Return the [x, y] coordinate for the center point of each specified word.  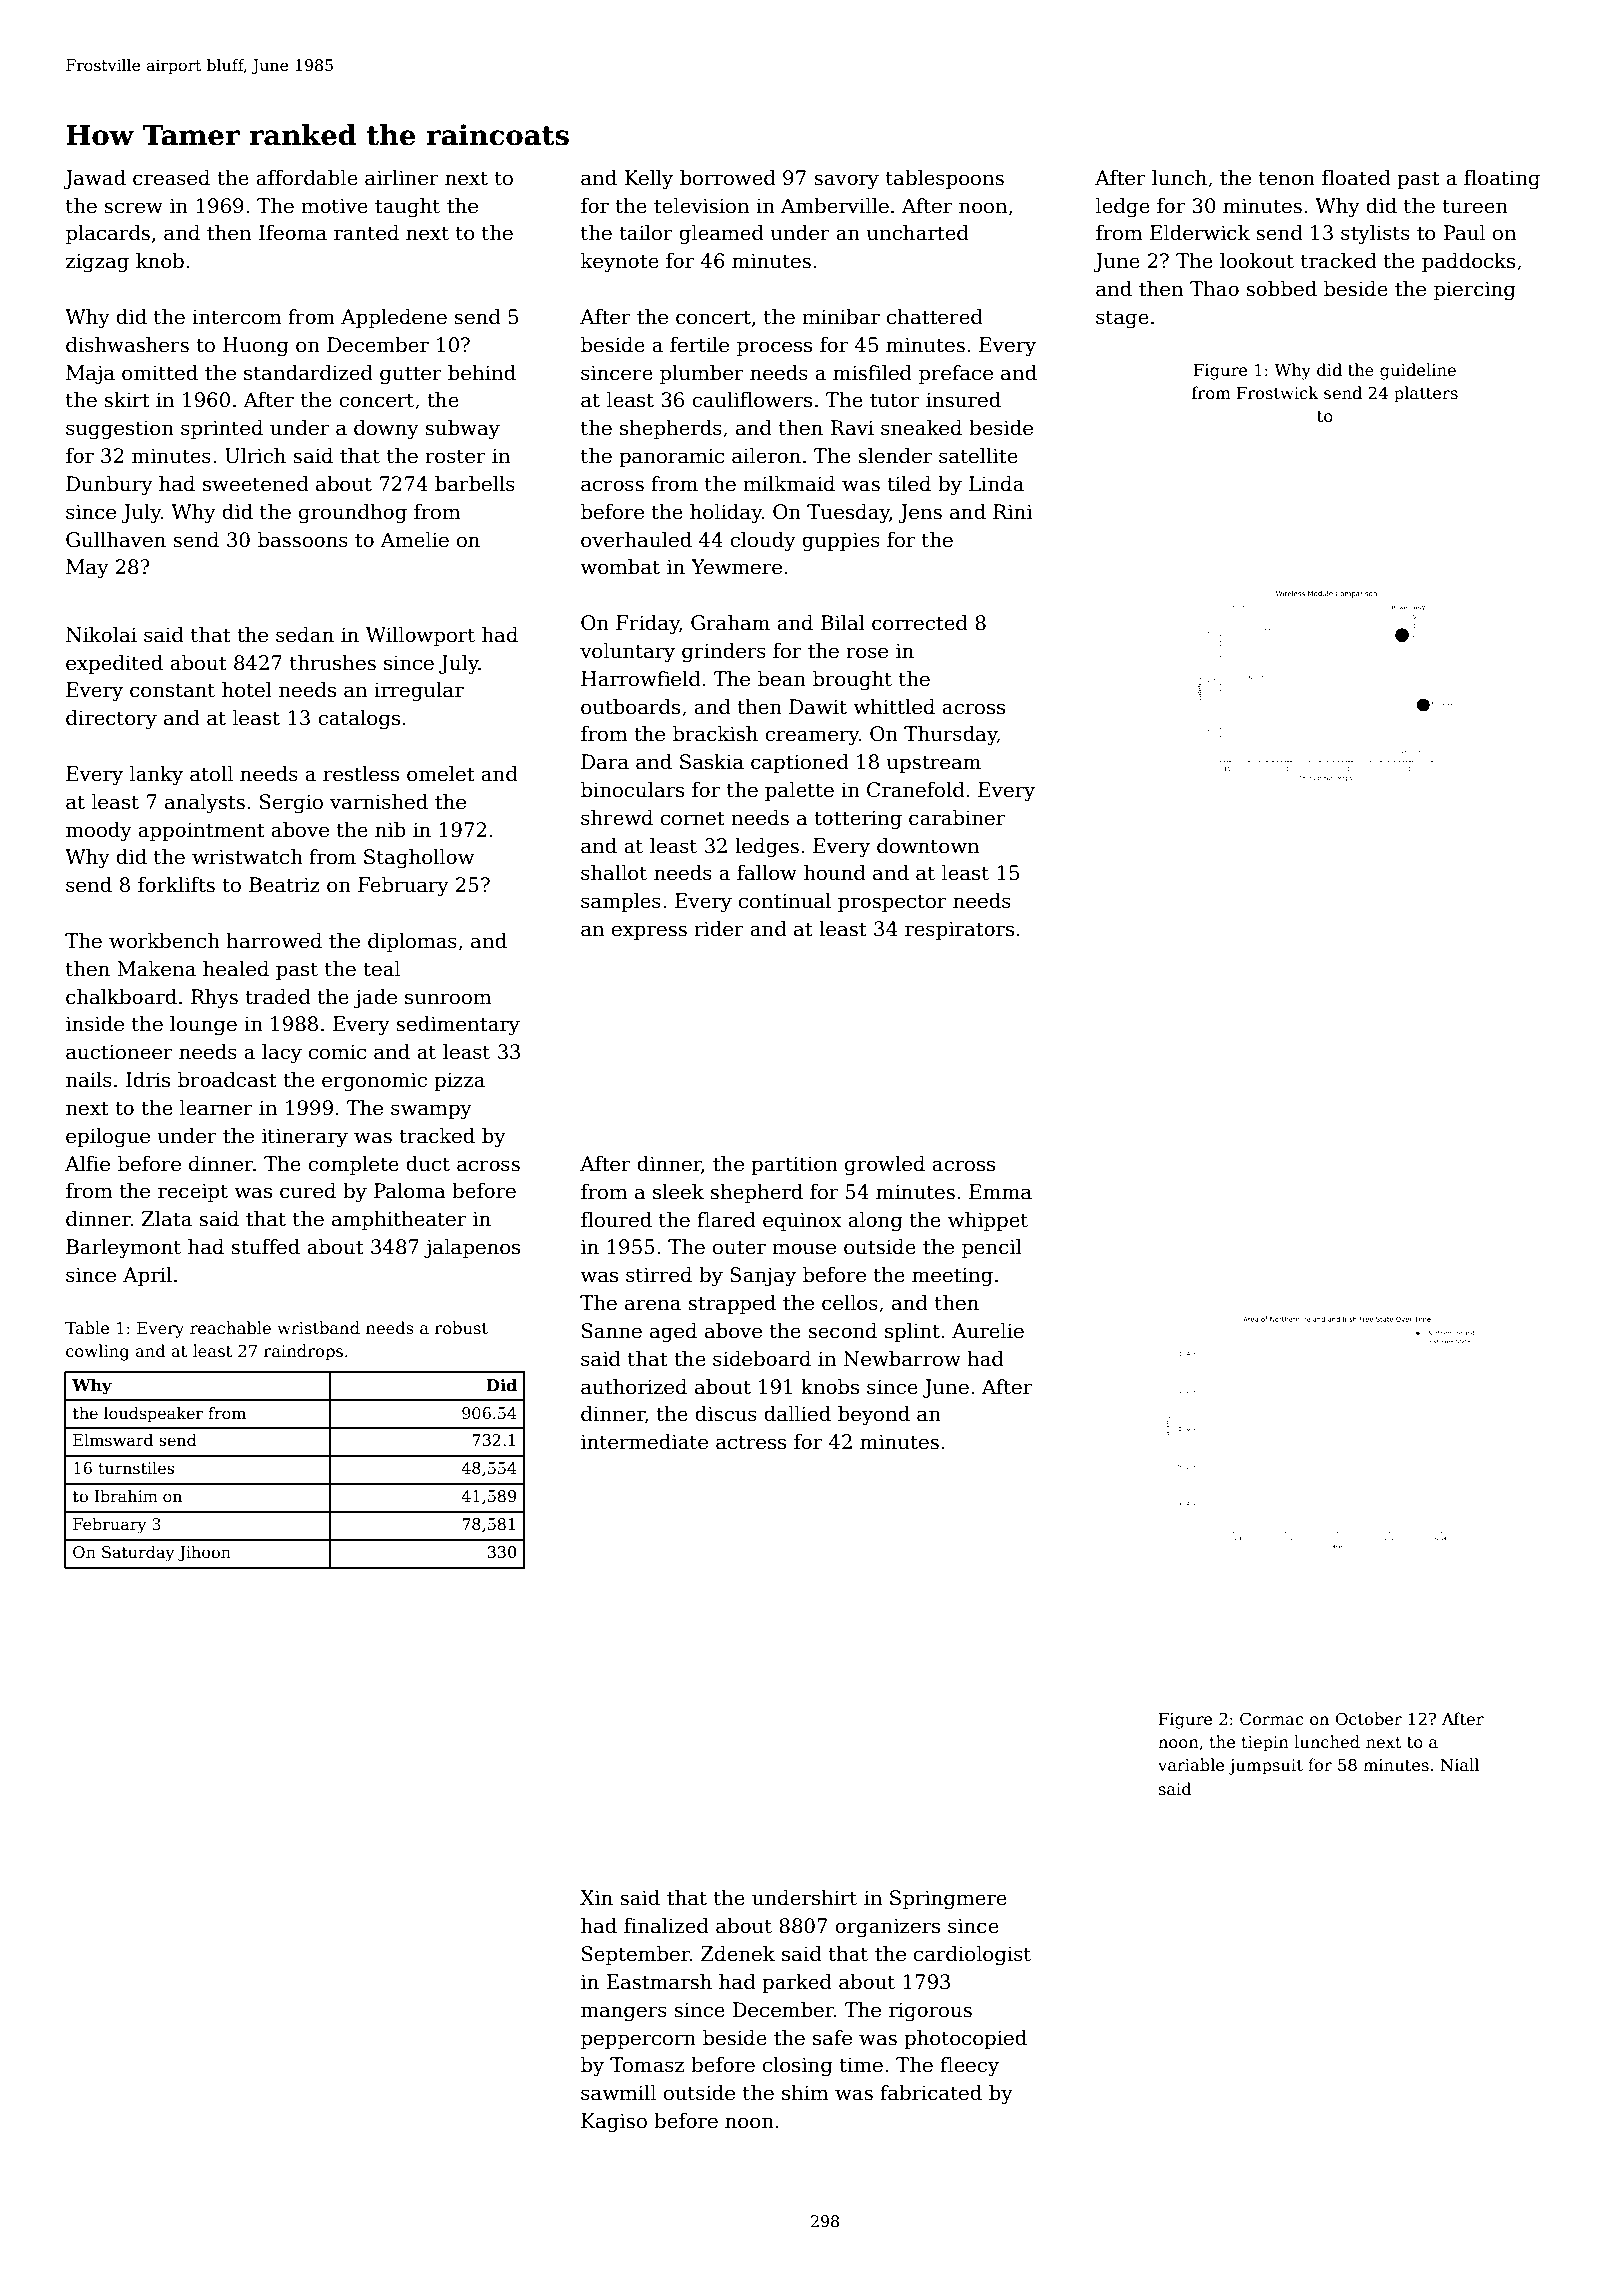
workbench [164, 941]
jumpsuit [1265, 1767]
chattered [935, 317]
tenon [1287, 178]
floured [616, 1220]
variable [1191, 1765]
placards [108, 234]
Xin [596, 1897]
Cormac [1271, 1718]
